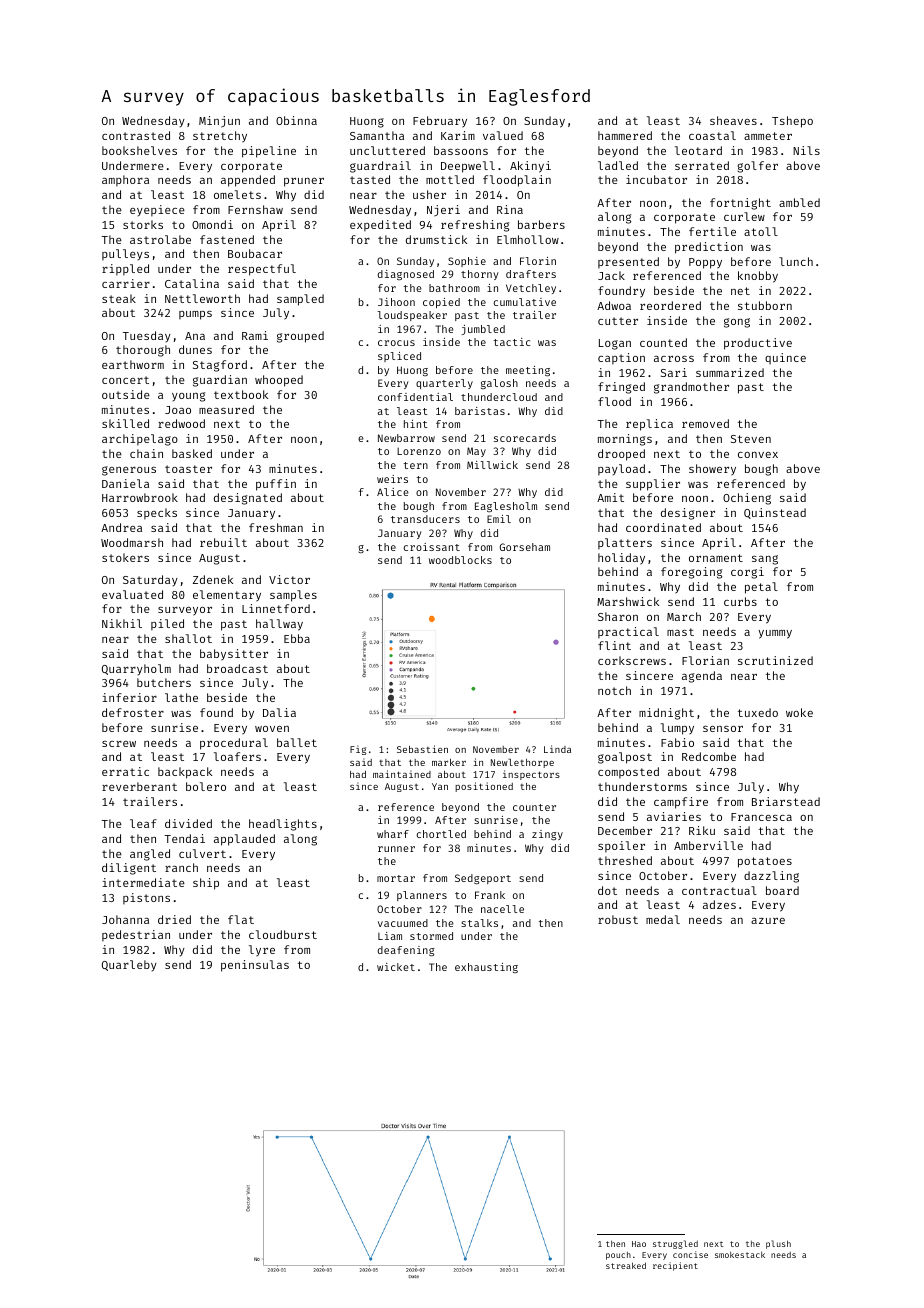  I want to click on streaked, so click(626, 1265).
